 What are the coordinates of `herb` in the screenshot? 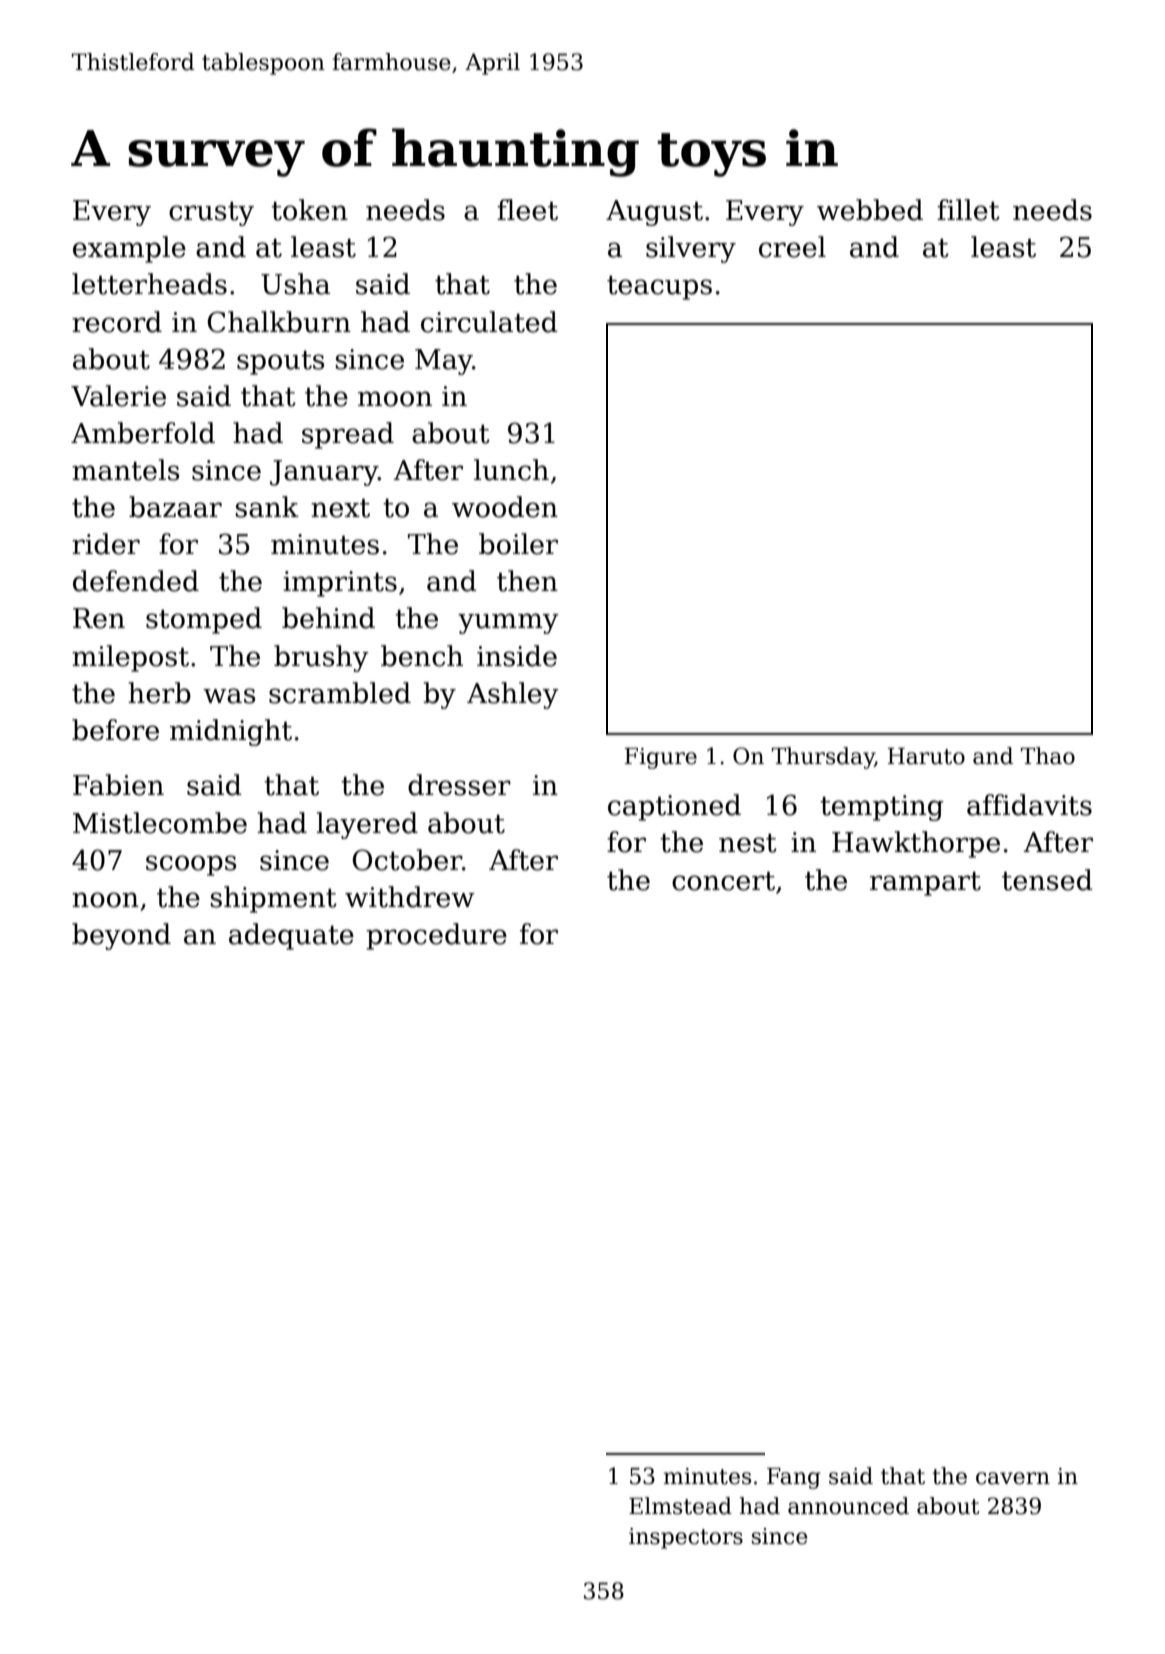 It's located at (159, 693).
